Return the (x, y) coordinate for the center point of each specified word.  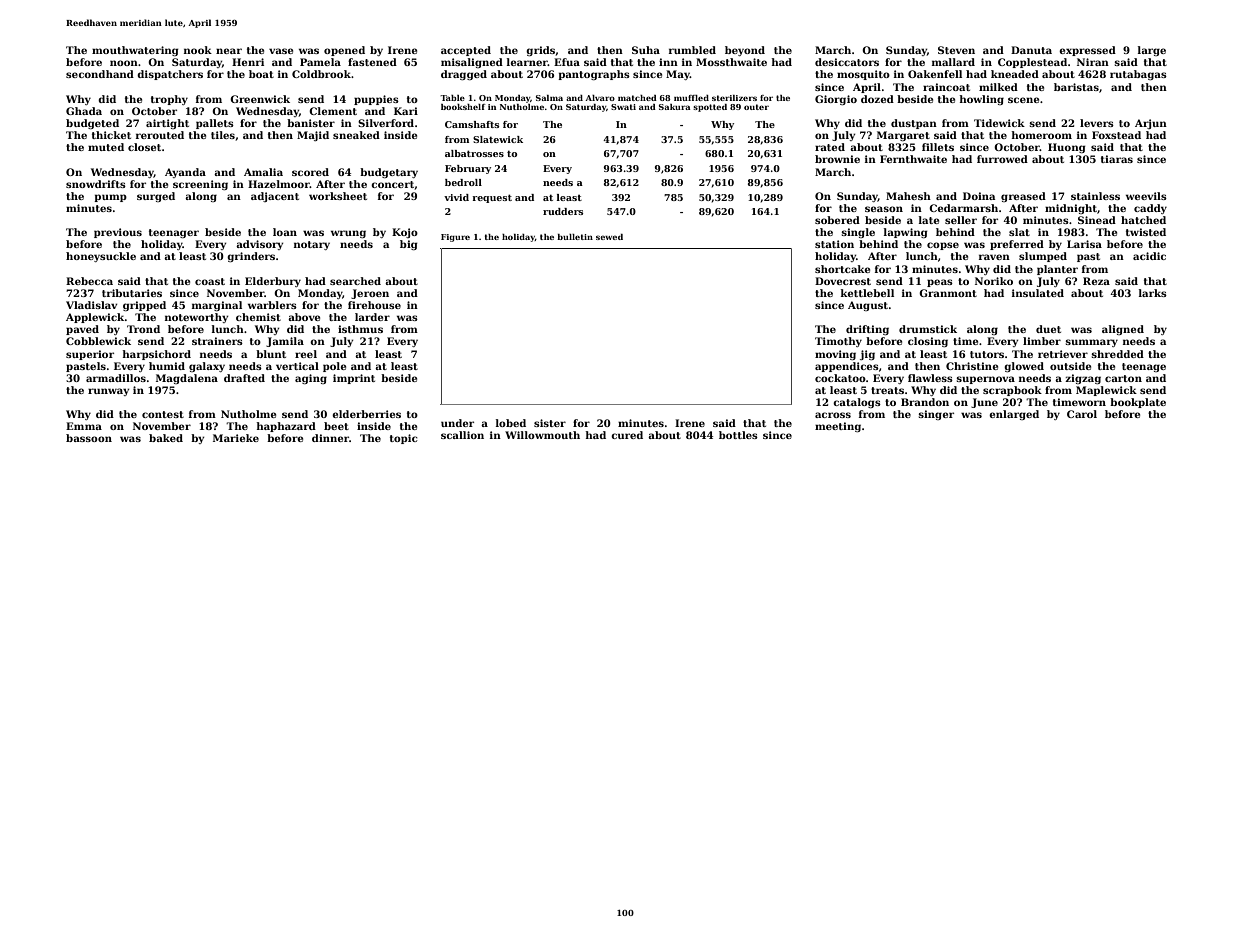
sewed (609, 237)
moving (835, 355)
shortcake (842, 269)
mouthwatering (135, 51)
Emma (84, 426)
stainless (1095, 196)
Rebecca (89, 281)
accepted (466, 51)
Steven (956, 50)
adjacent (275, 197)
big (409, 245)
